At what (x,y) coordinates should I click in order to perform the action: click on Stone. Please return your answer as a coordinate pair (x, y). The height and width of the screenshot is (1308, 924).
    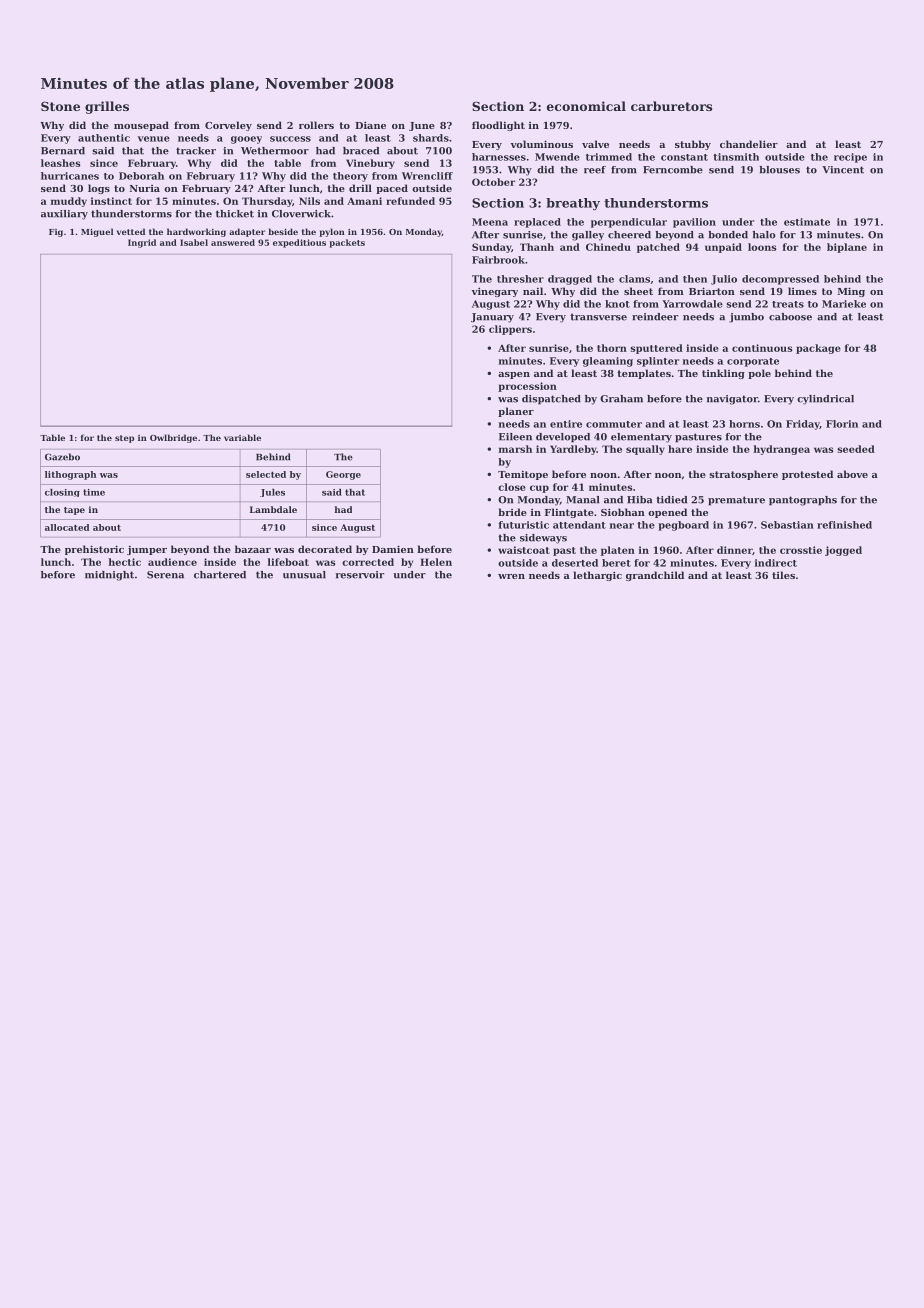
    Looking at the image, I should click on (60, 106).
